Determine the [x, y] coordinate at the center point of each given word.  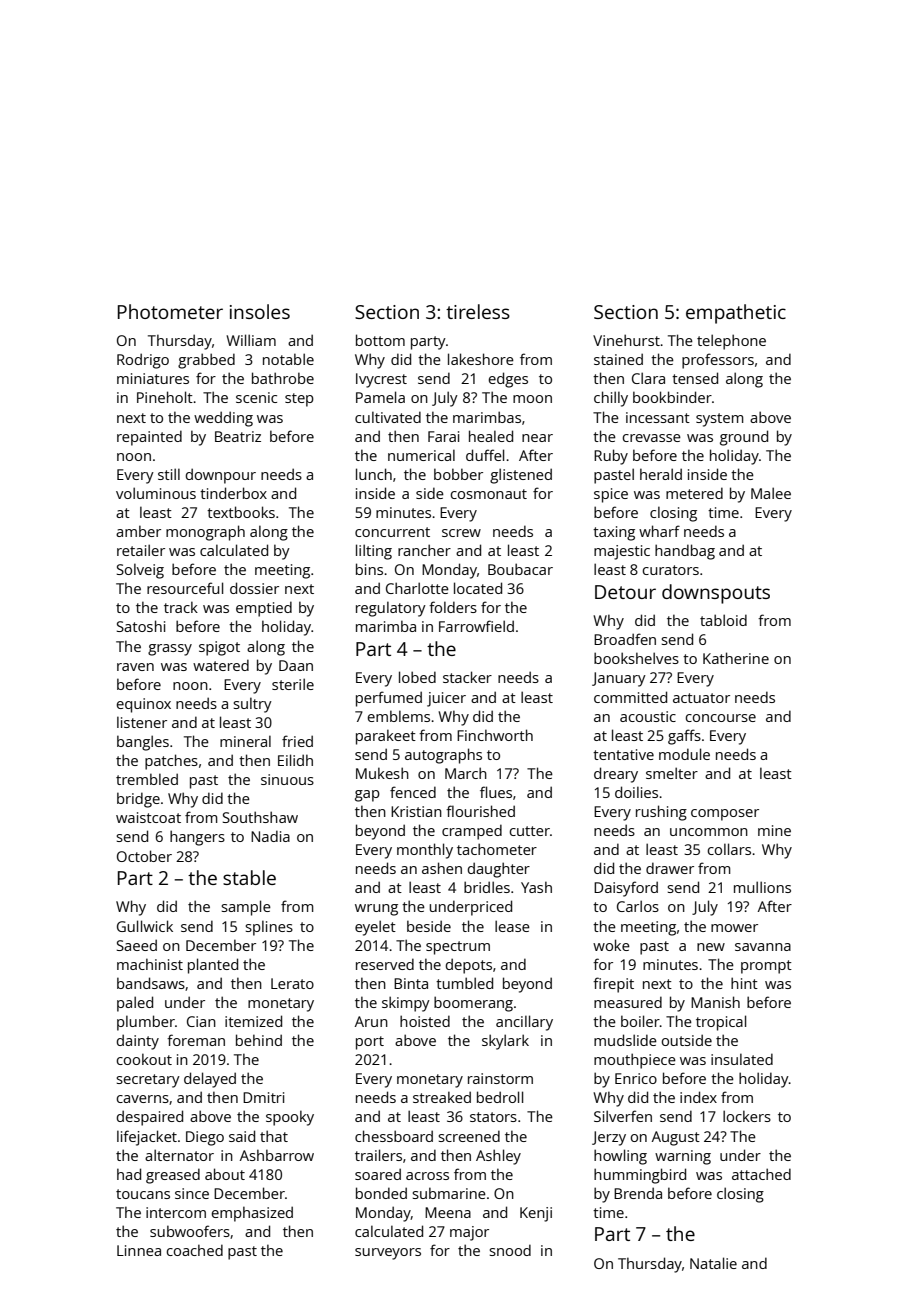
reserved [385, 964]
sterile [293, 684]
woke [611, 945]
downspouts [716, 594]
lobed [417, 677]
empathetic [736, 314]
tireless [478, 311]
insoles [260, 311]
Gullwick [145, 926]
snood [510, 1250]
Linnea [139, 1250]
